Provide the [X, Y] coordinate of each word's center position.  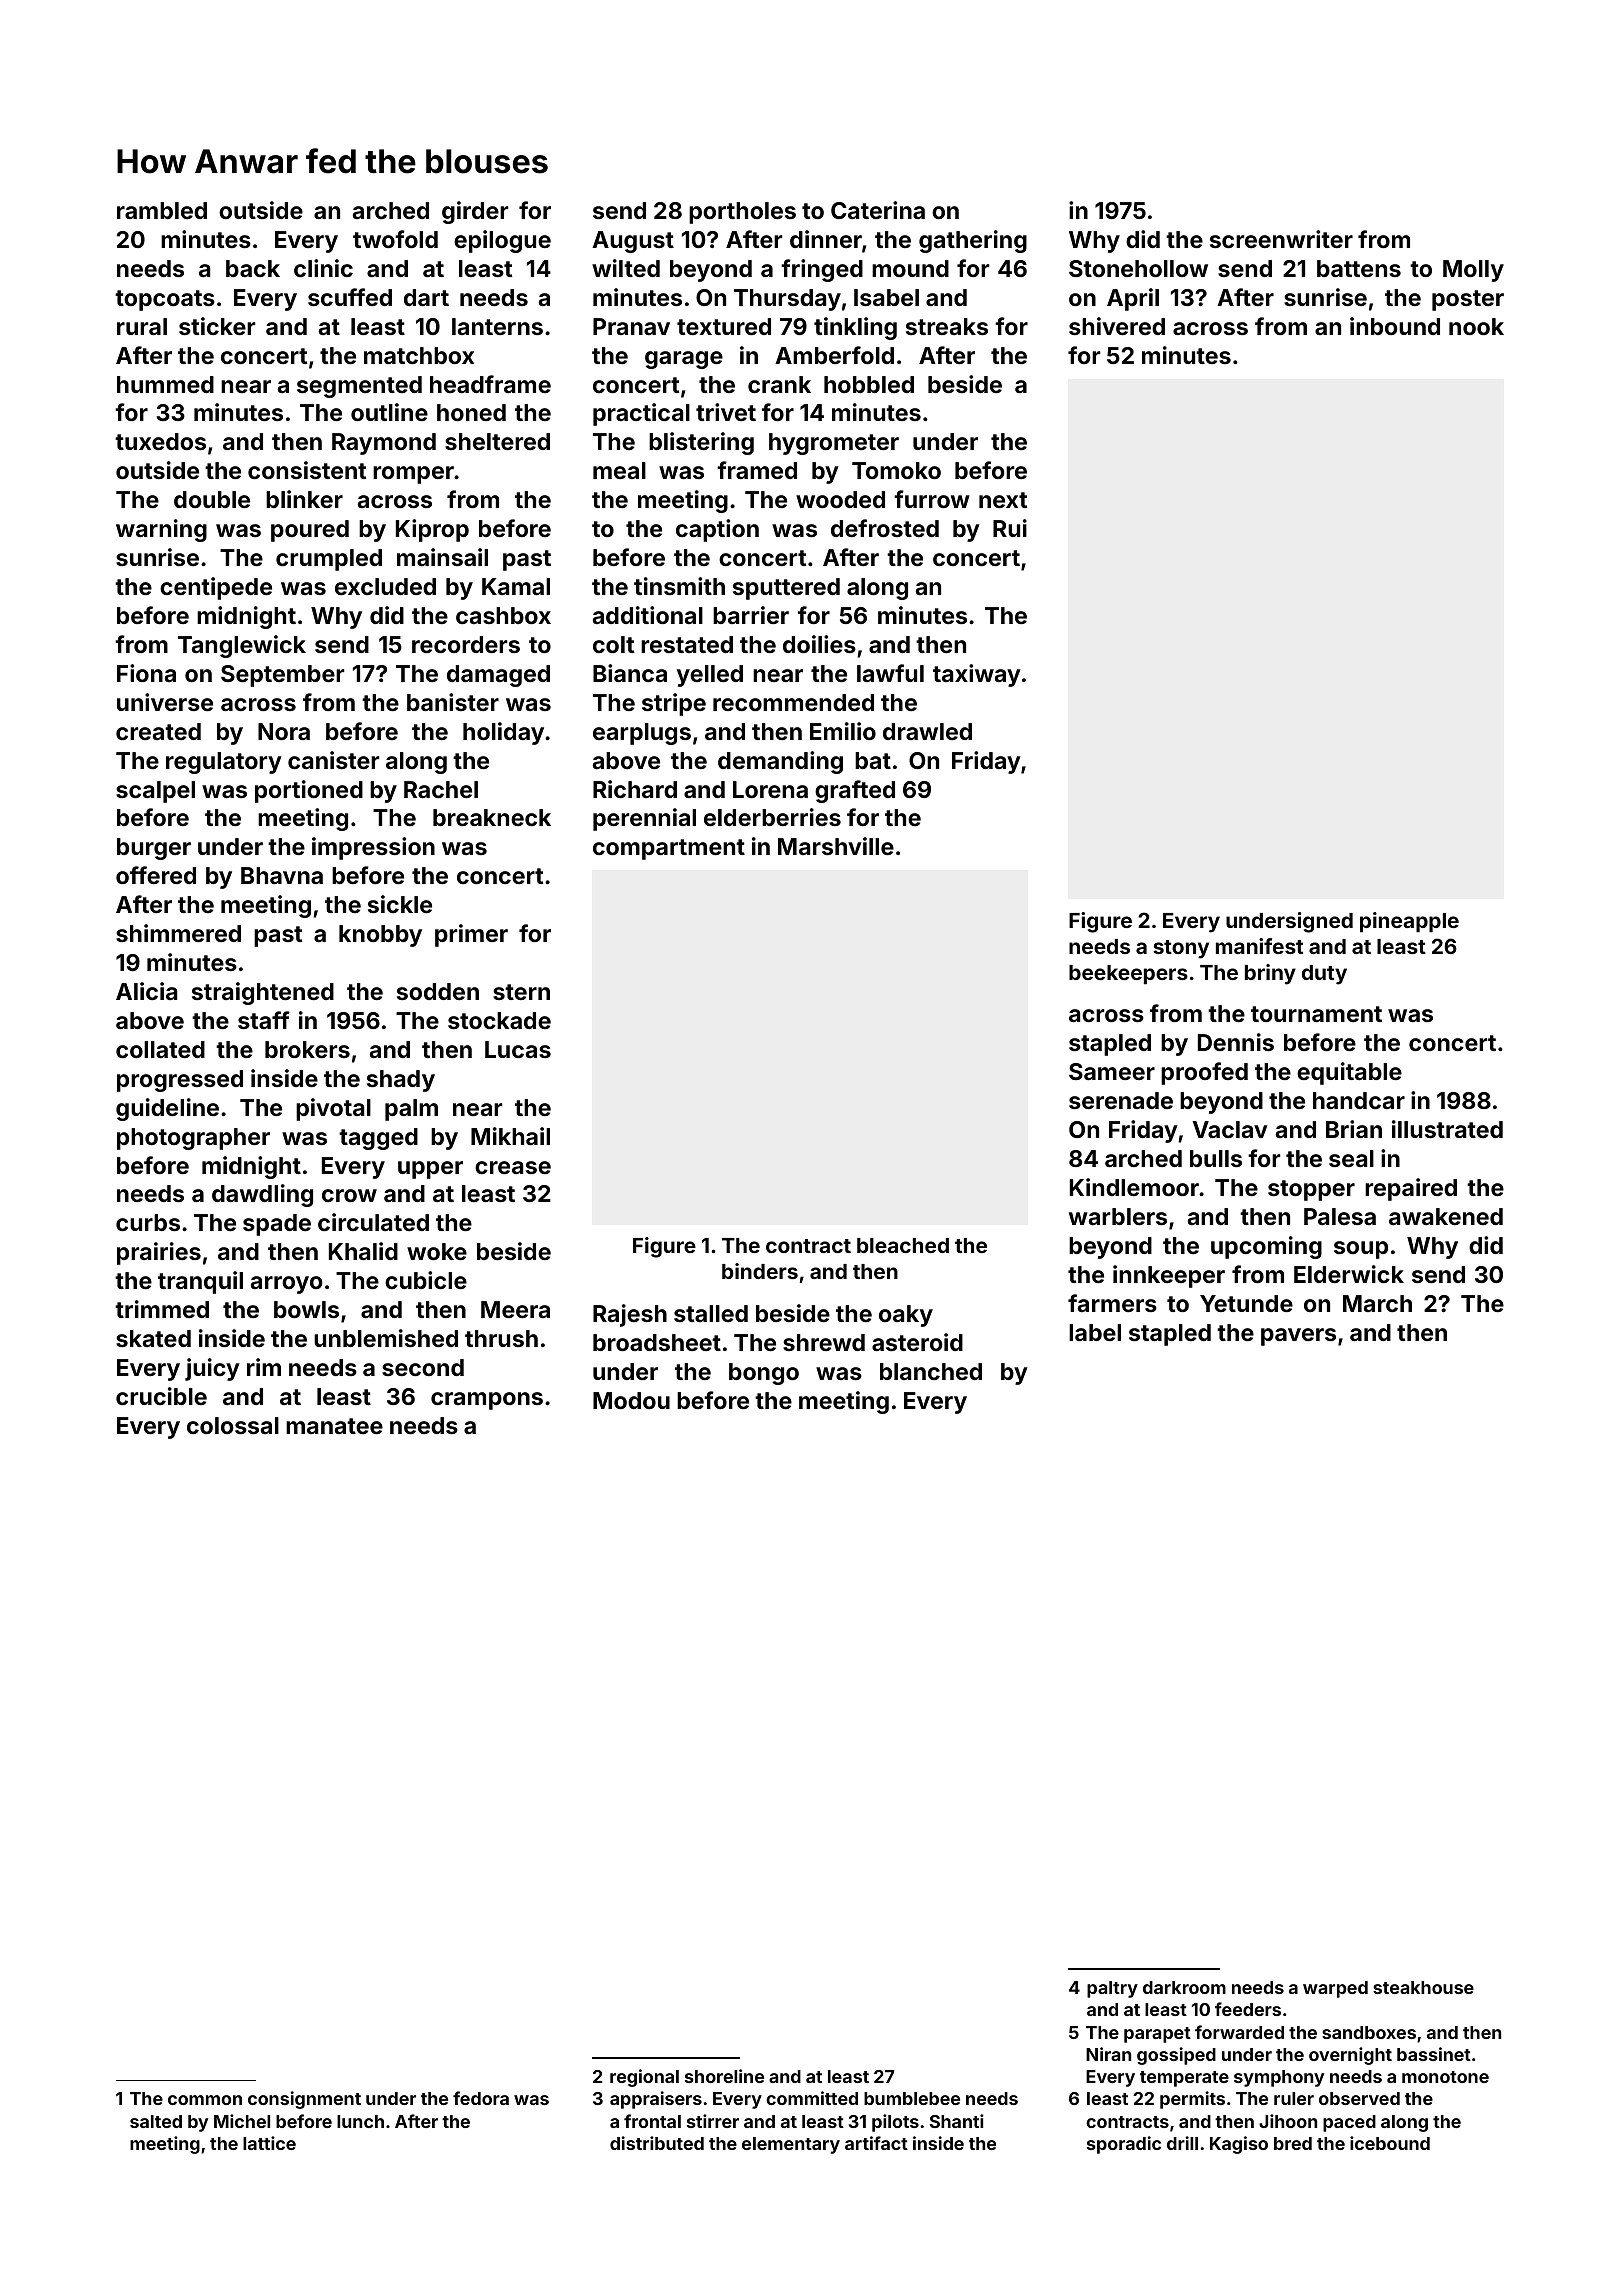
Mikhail [510, 1136]
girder [475, 212]
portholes [742, 213]
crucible [161, 1396]
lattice [269, 2143]
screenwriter [1281, 239]
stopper [1311, 1190]
